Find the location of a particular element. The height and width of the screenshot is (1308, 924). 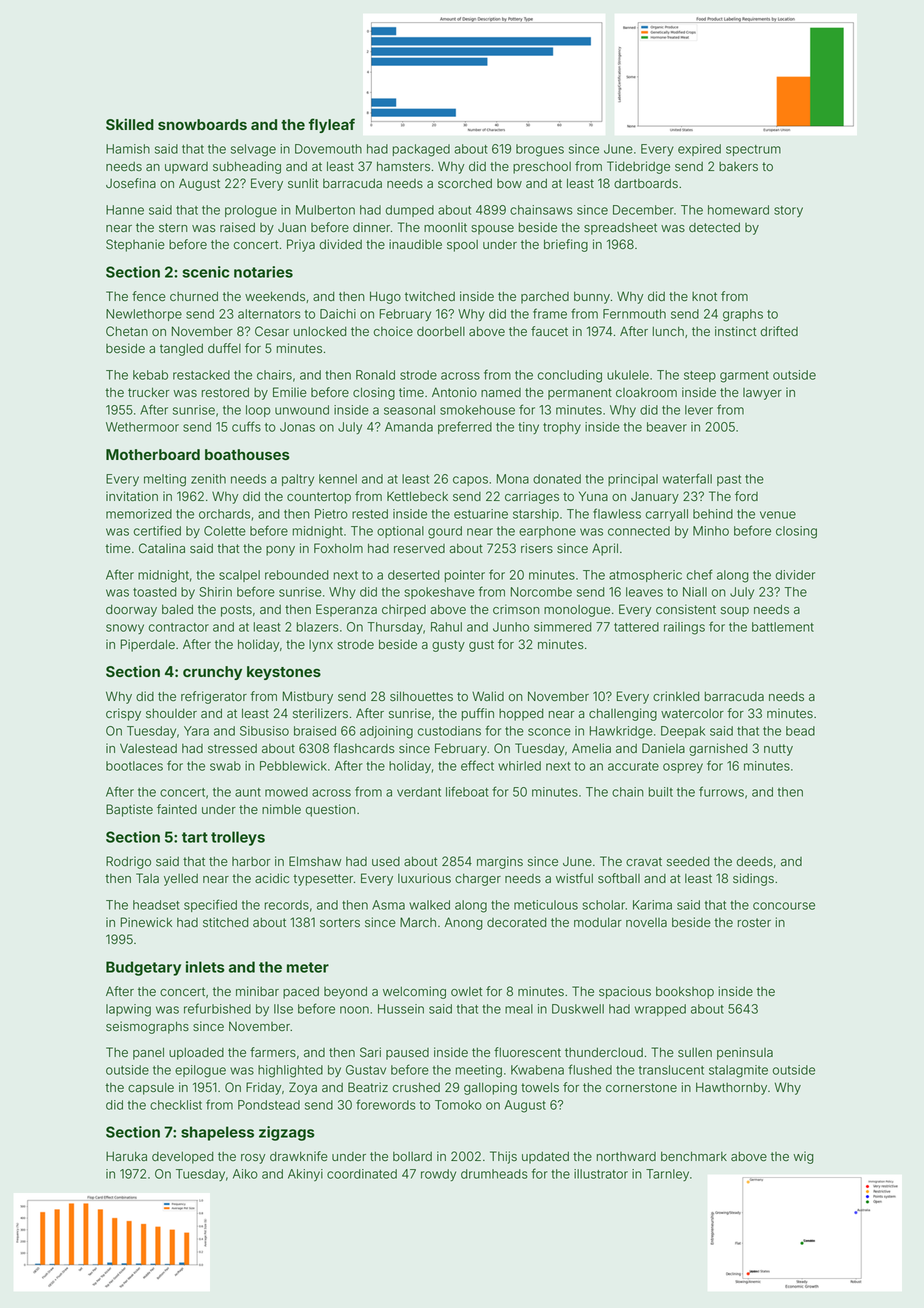

briefing is located at coordinates (566, 245).
